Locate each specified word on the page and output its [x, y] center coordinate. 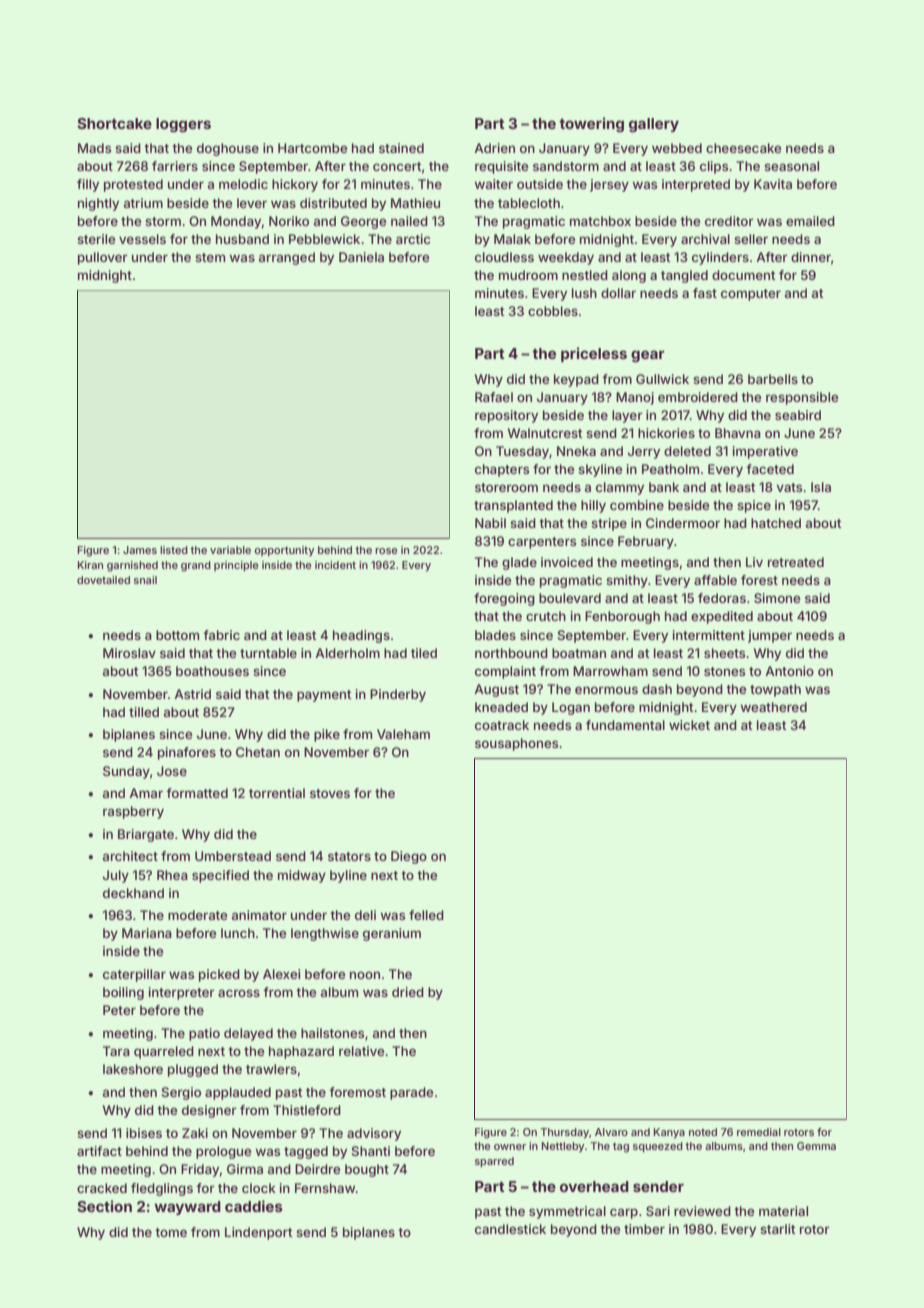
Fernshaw [325, 1188]
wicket [689, 725]
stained [401, 148]
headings [361, 636]
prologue [223, 1152]
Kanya [669, 1133]
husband [242, 239]
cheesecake [743, 148]
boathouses [212, 671]
